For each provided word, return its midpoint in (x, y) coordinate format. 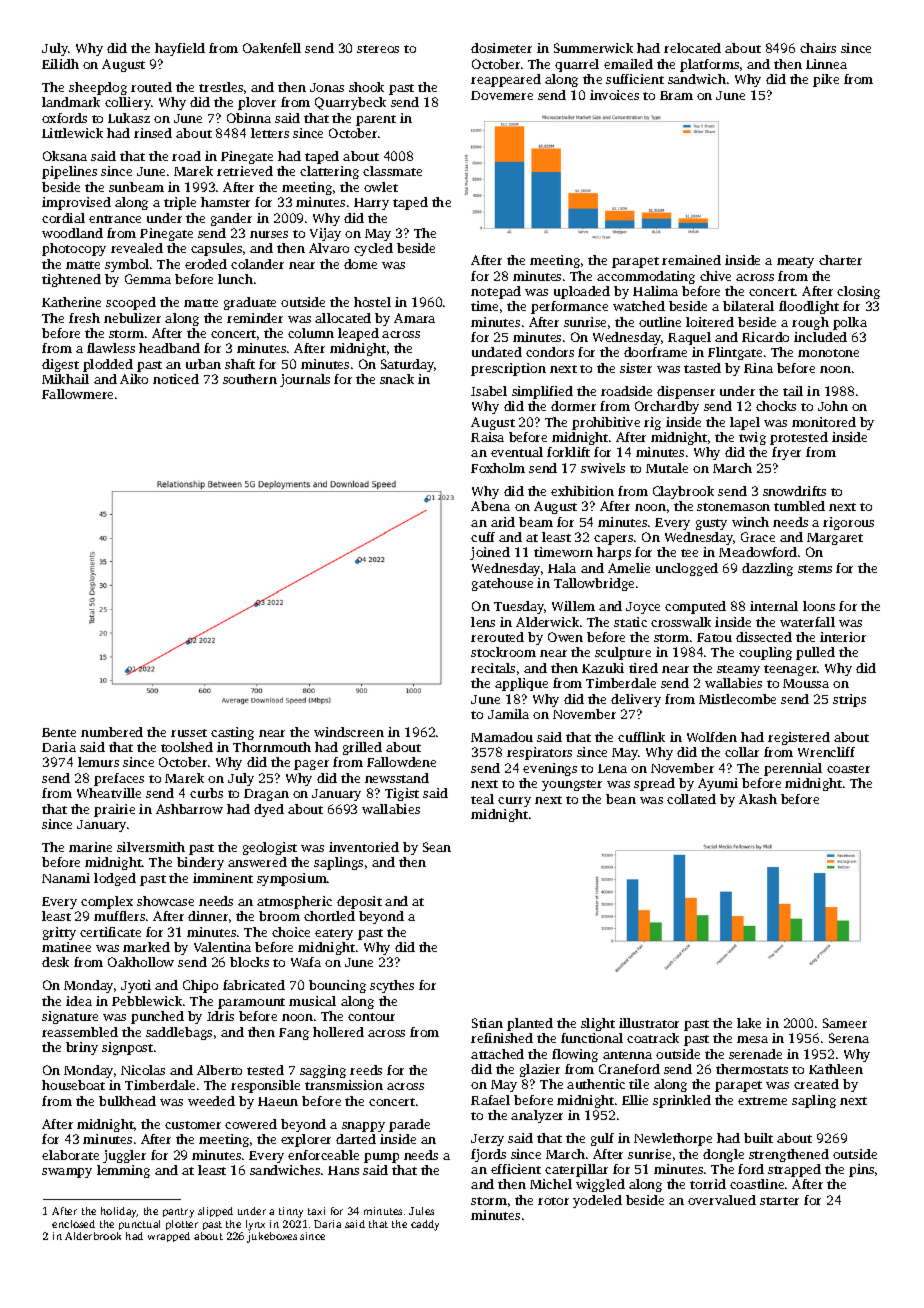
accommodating (646, 277)
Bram (676, 95)
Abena (490, 506)
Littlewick (72, 133)
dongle (723, 1155)
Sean (437, 847)
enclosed (73, 1224)
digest (60, 365)
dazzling (767, 569)
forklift (568, 452)
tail (793, 391)
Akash (758, 799)
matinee (66, 947)
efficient (516, 1169)
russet (189, 733)
